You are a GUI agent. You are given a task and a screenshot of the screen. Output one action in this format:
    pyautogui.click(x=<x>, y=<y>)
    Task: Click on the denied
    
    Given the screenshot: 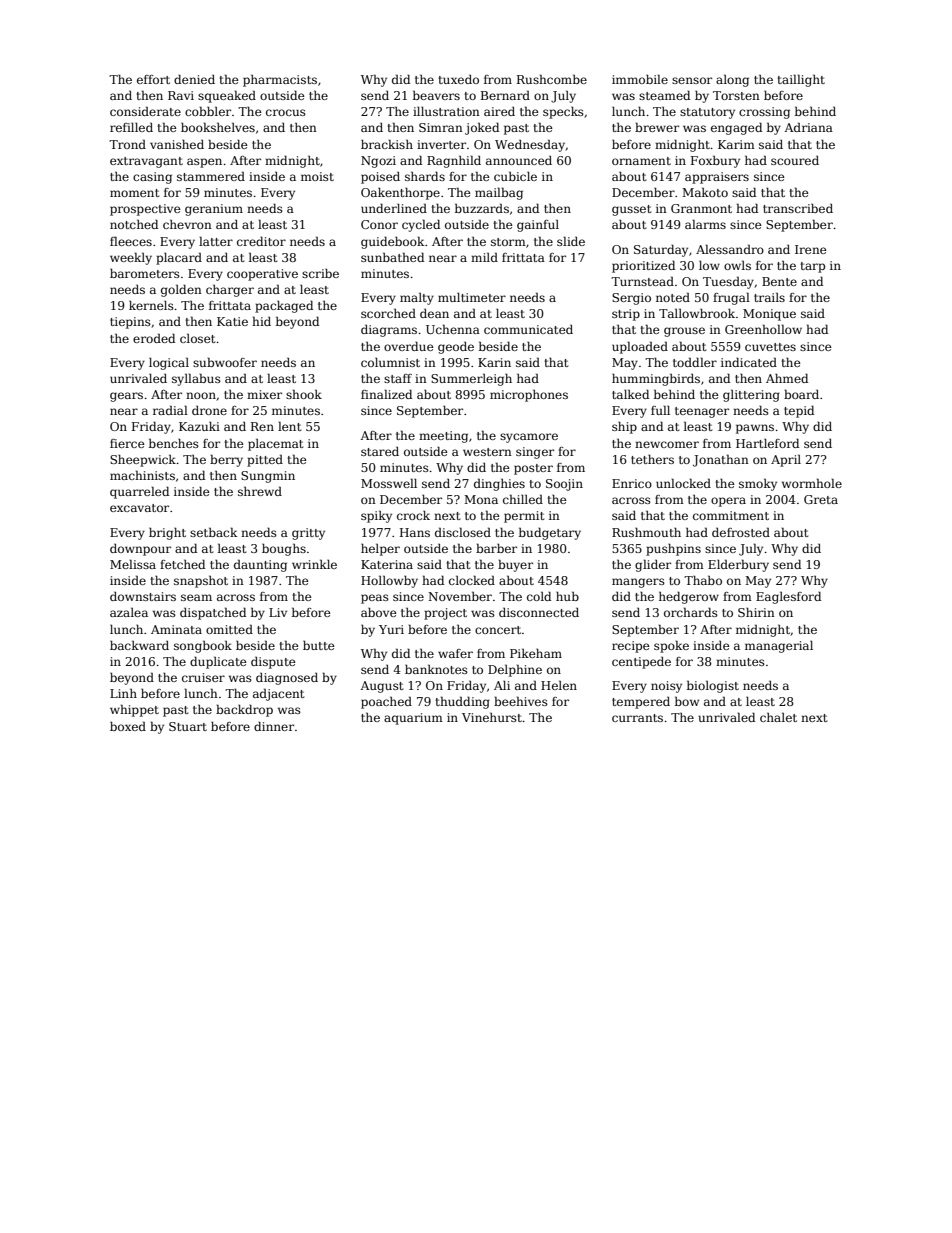 What is the action you would take?
    pyautogui.click(x=194, y=79)
